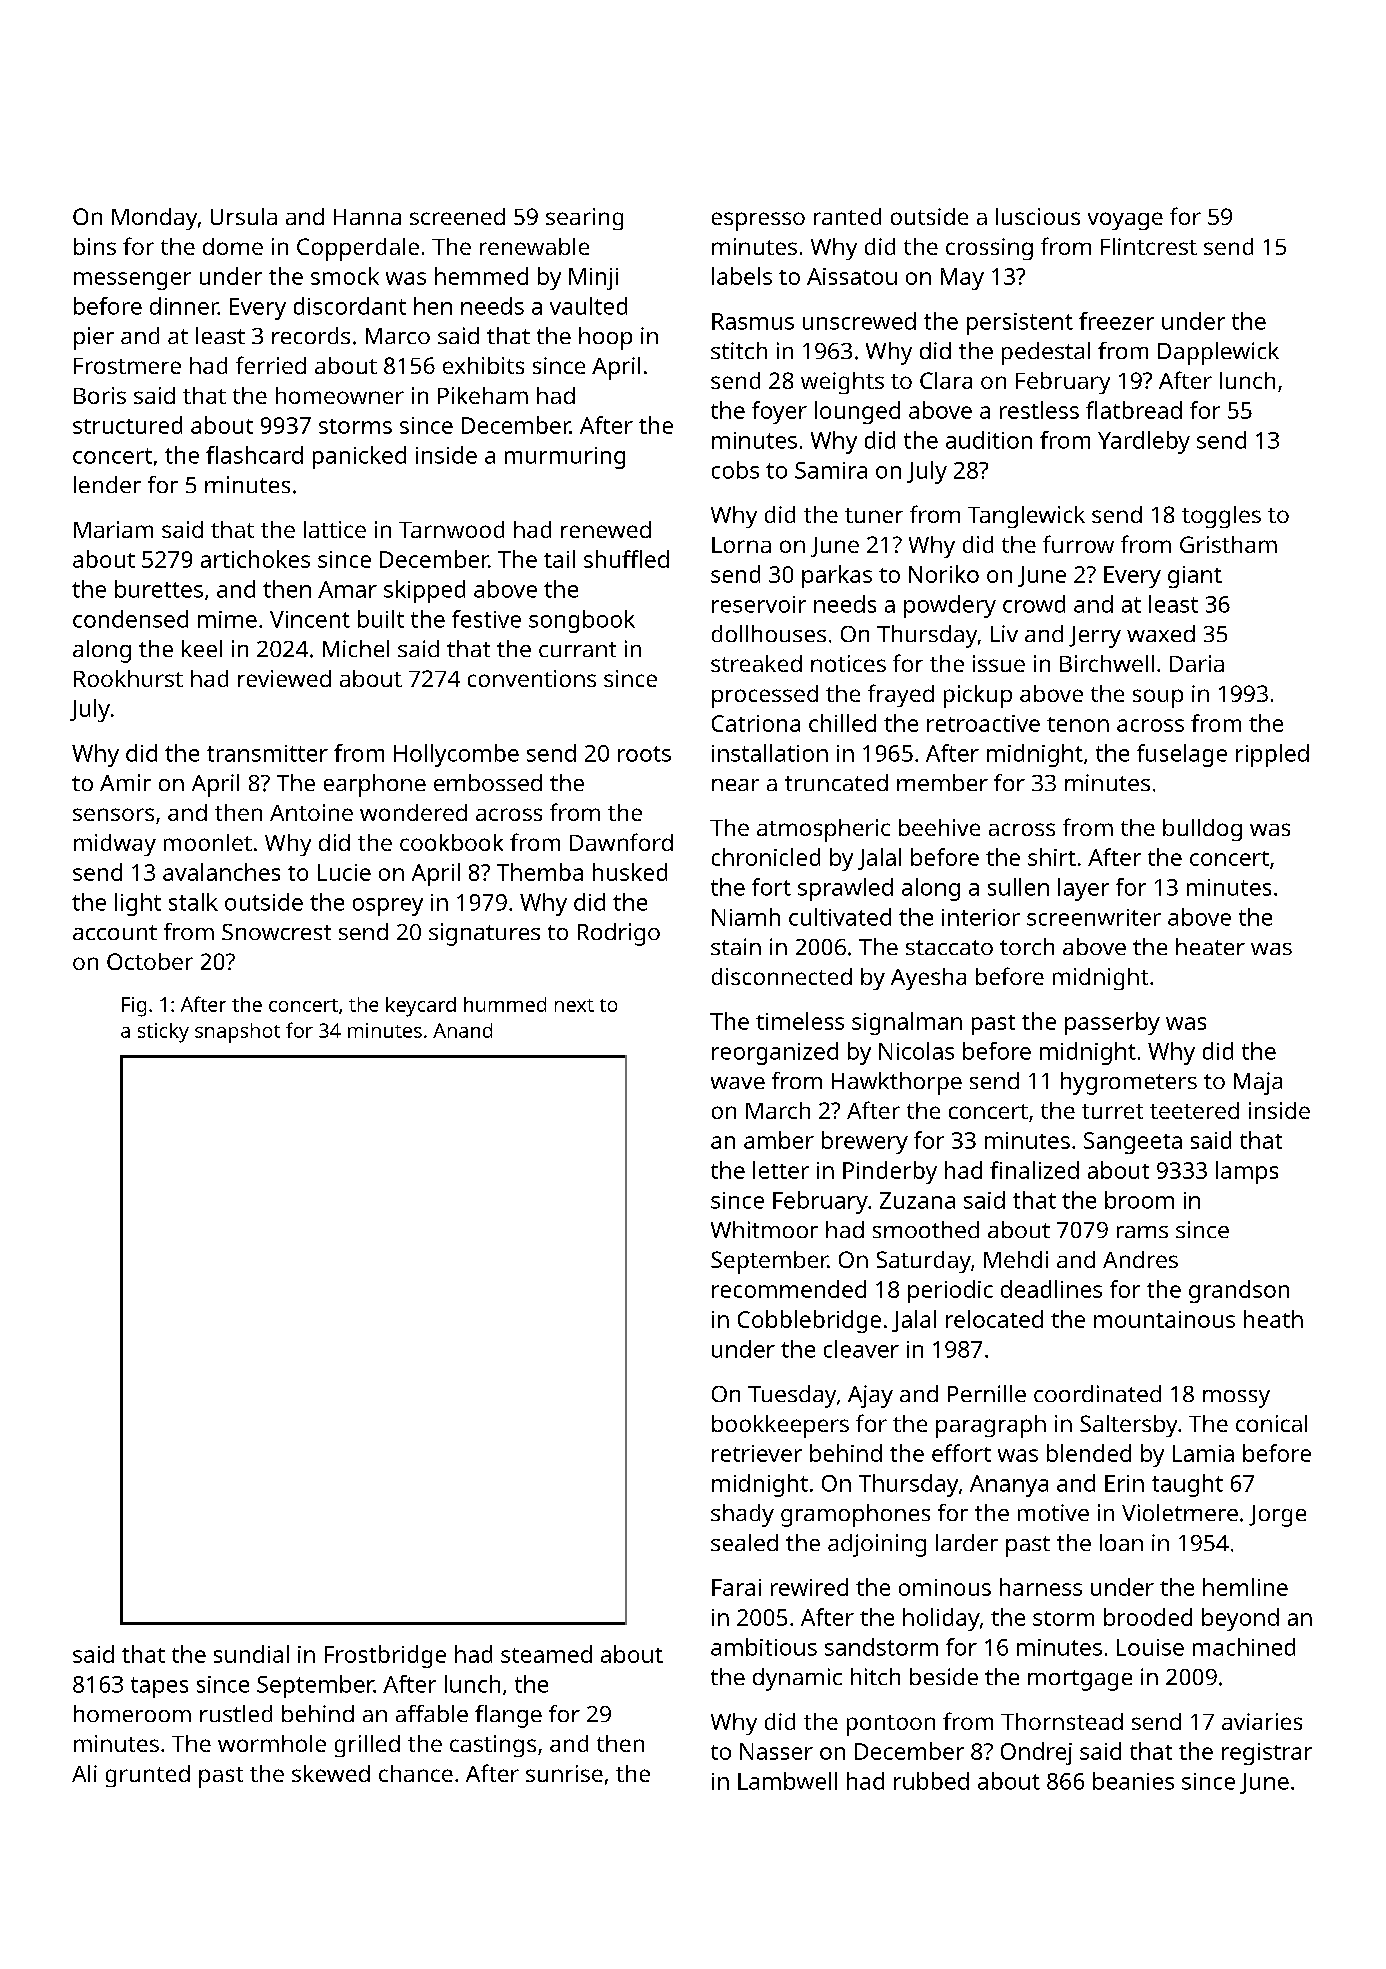 The image size is (1386, 1969). What do you see at coordinates (132, 1713) in the screenshot?
I see `homeroom` at bounding box center [132, 1713].
